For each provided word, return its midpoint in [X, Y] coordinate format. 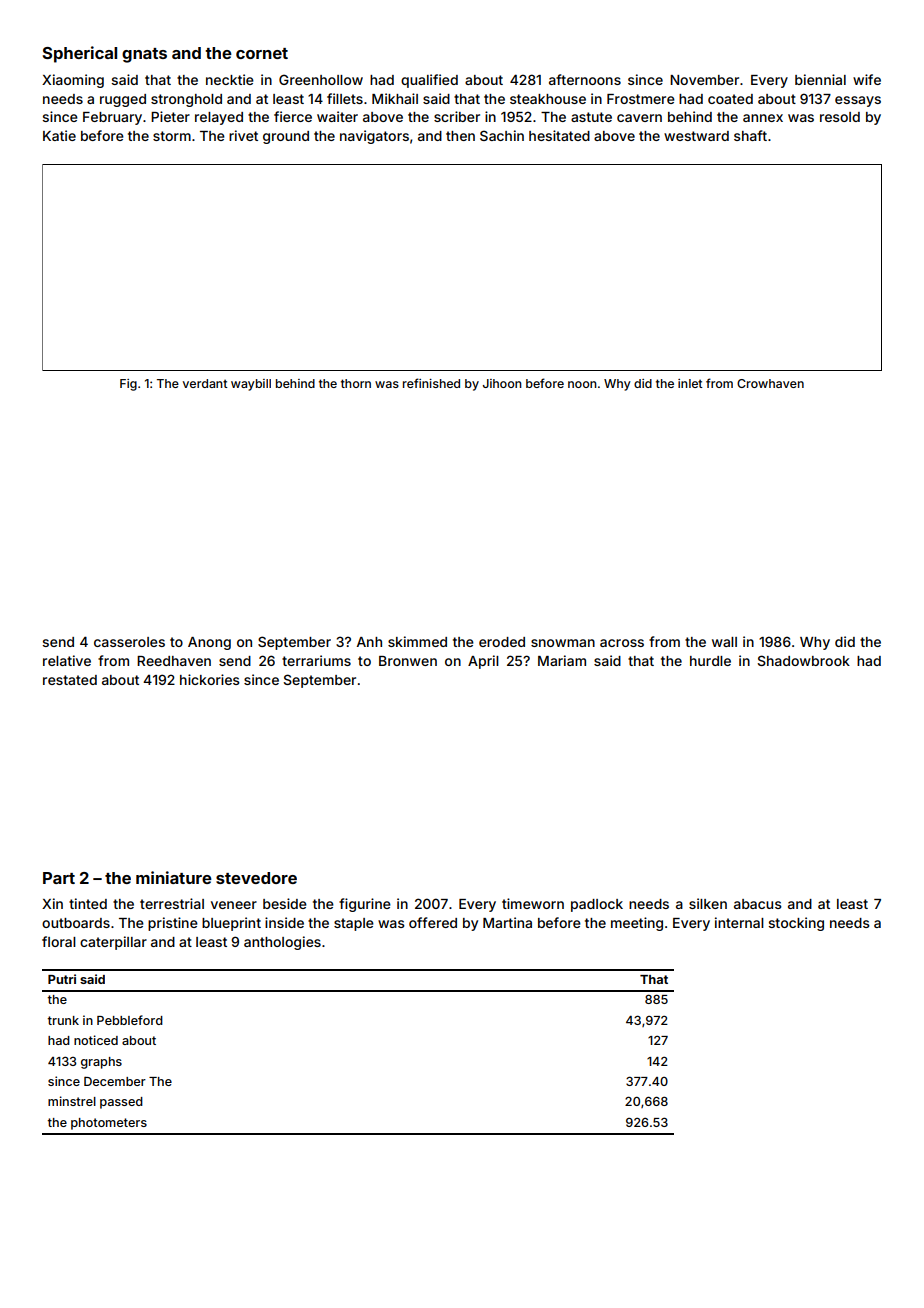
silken [708, 903]
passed [121, 1103]
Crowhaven [770, 383]
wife [867, 79]
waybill [251, 385]
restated [70, 680]
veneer [234, 905]
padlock [597, 905]
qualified [429, 81]
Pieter [170, 116]
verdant [205, 383]
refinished [431, 383]
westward [696, 136]
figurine [365, 905]
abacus [758, 904]
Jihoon [502, 383]
